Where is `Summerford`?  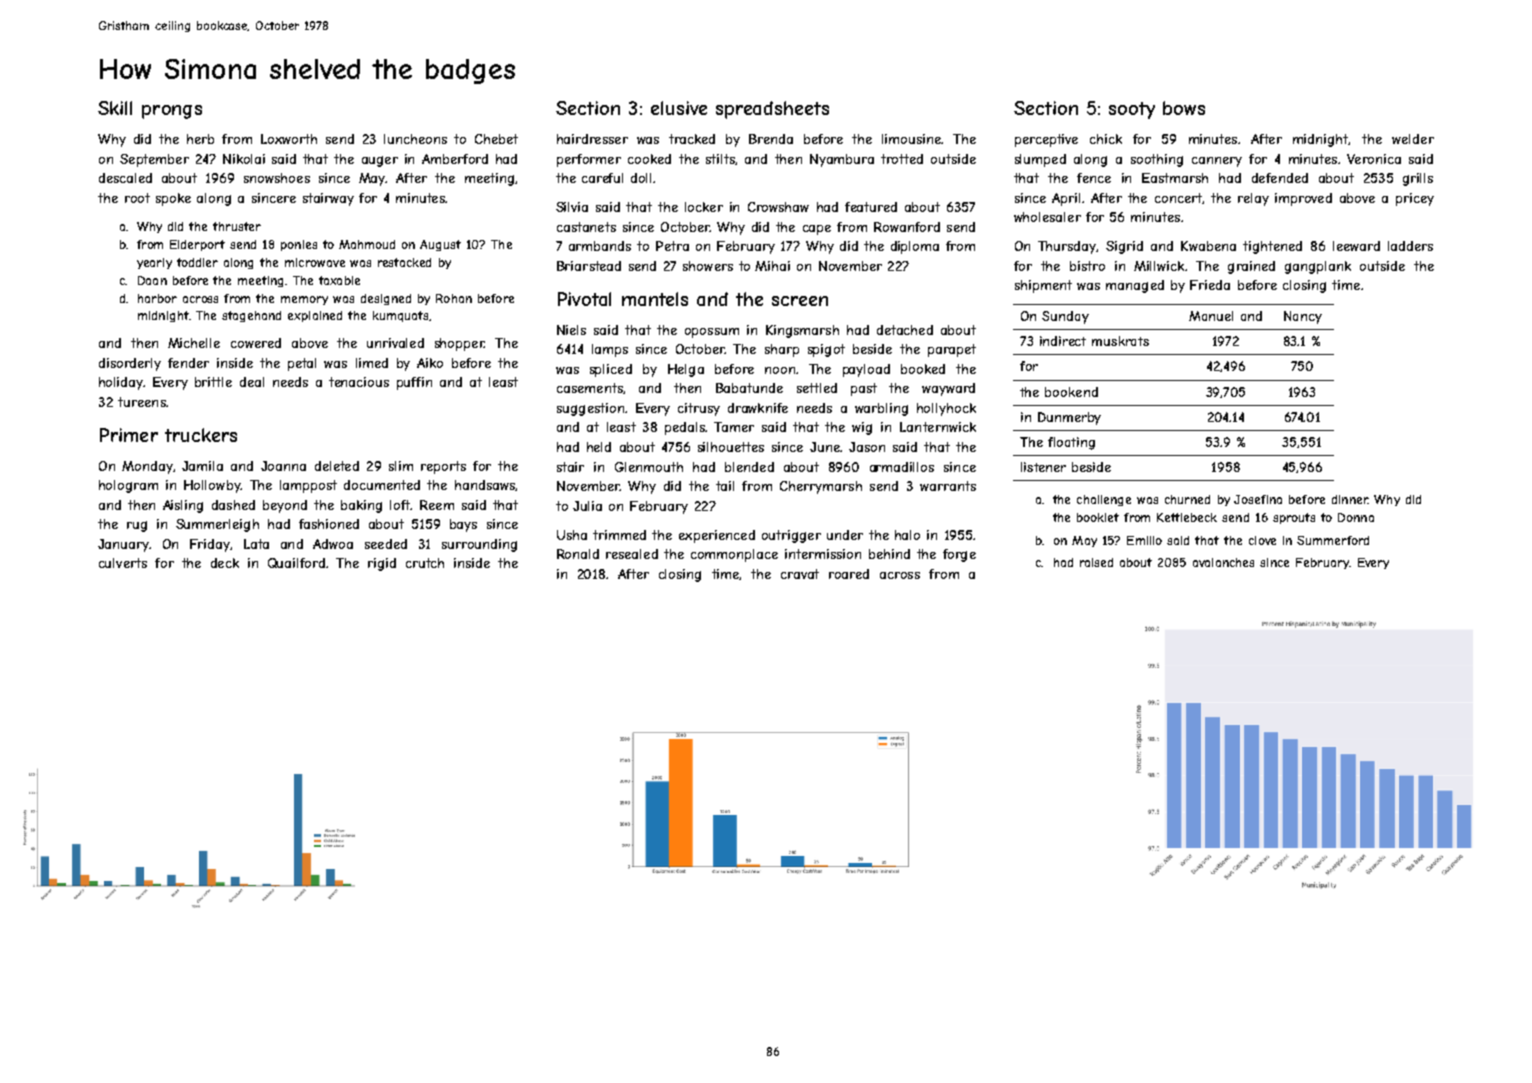 Summerford is located at coordinates (1333, 540).
